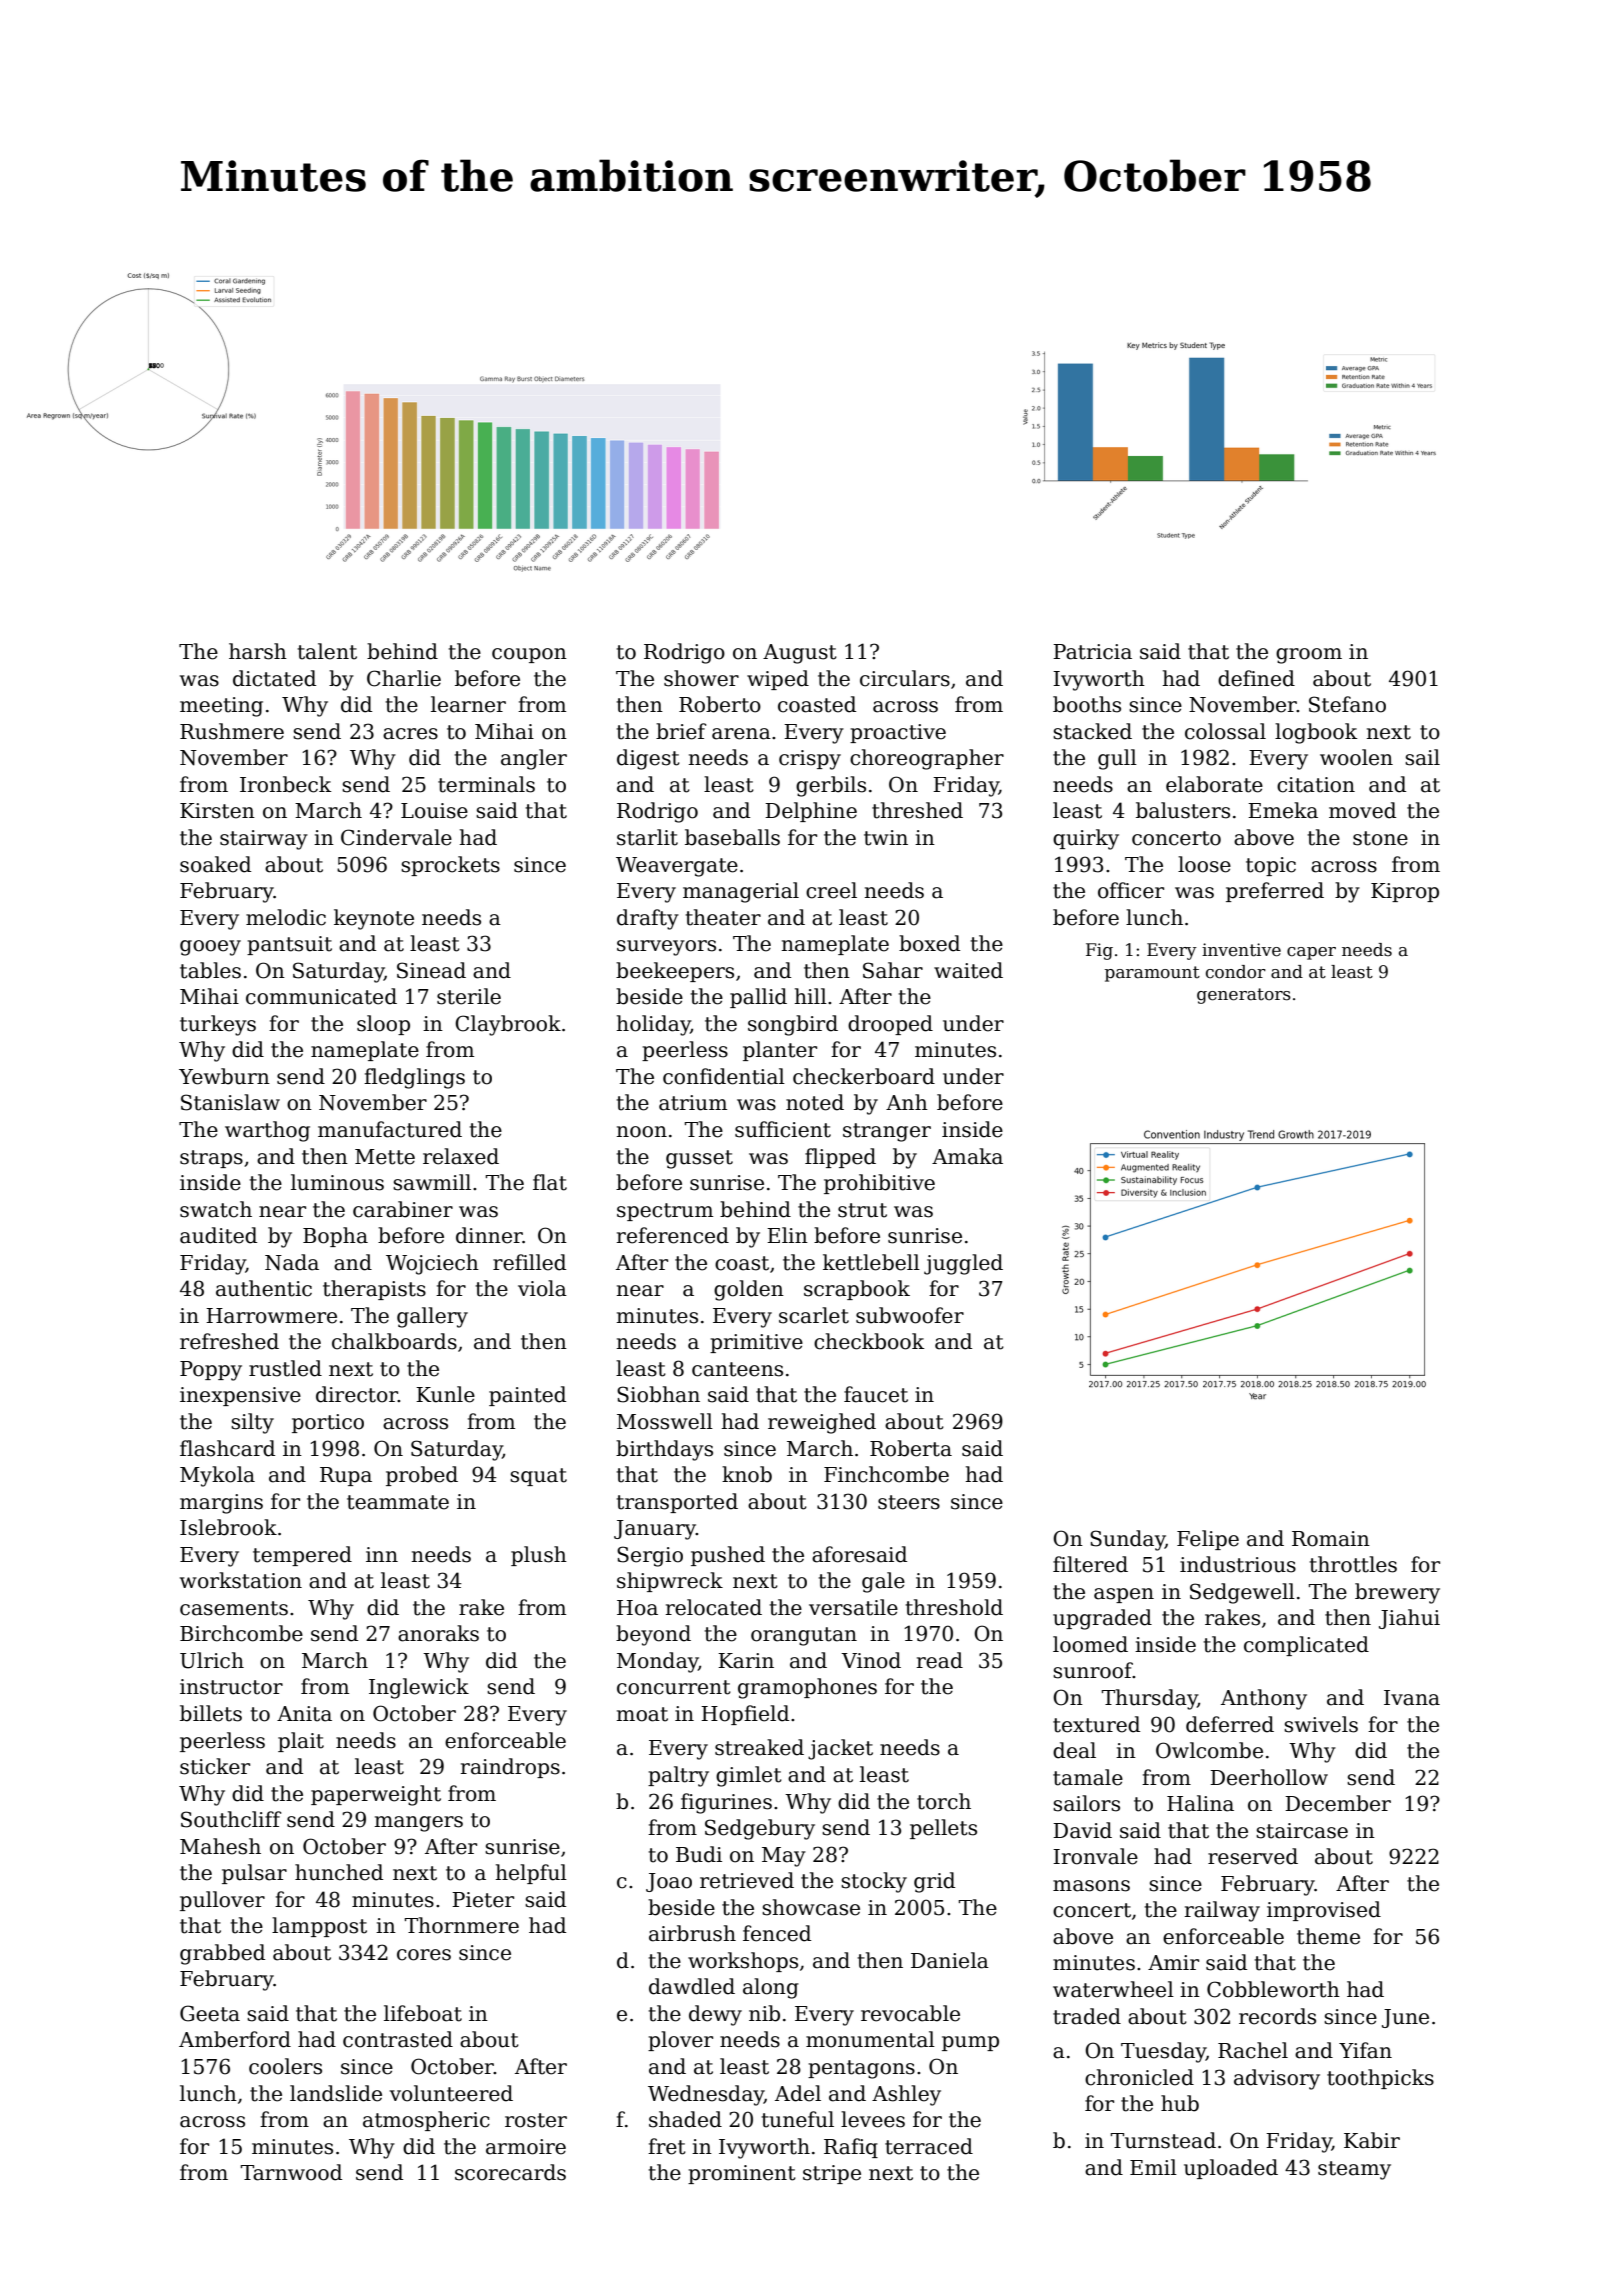 Image resolution: width=1620 pixels, height=2292 pixels. What do you see at coordinates (911, 1448) in the page?
I see `Roberta` at bounding box center [911, 1448].
